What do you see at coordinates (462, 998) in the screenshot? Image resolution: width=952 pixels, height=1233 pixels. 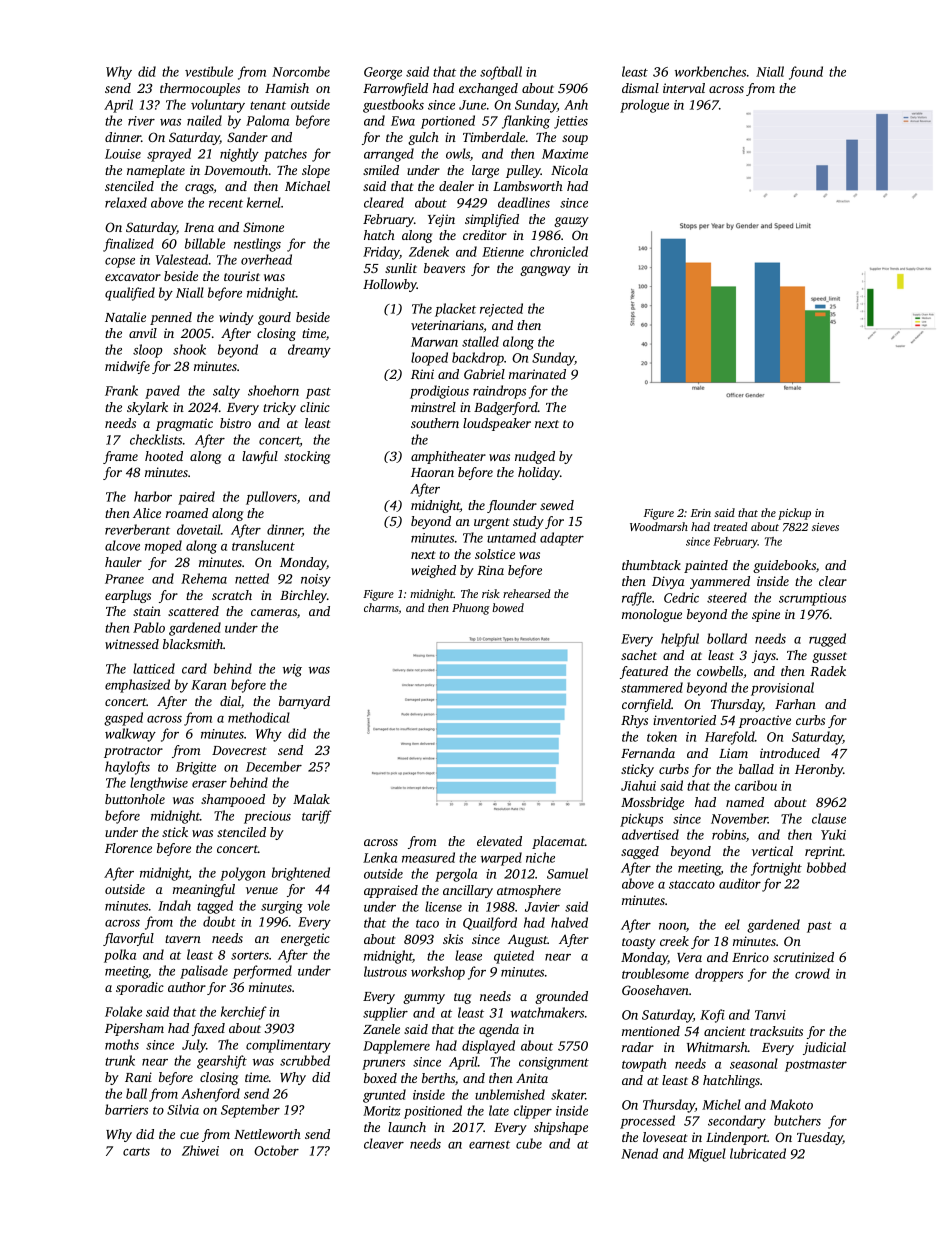 I see `tug` at bounding box center [462, 998].
